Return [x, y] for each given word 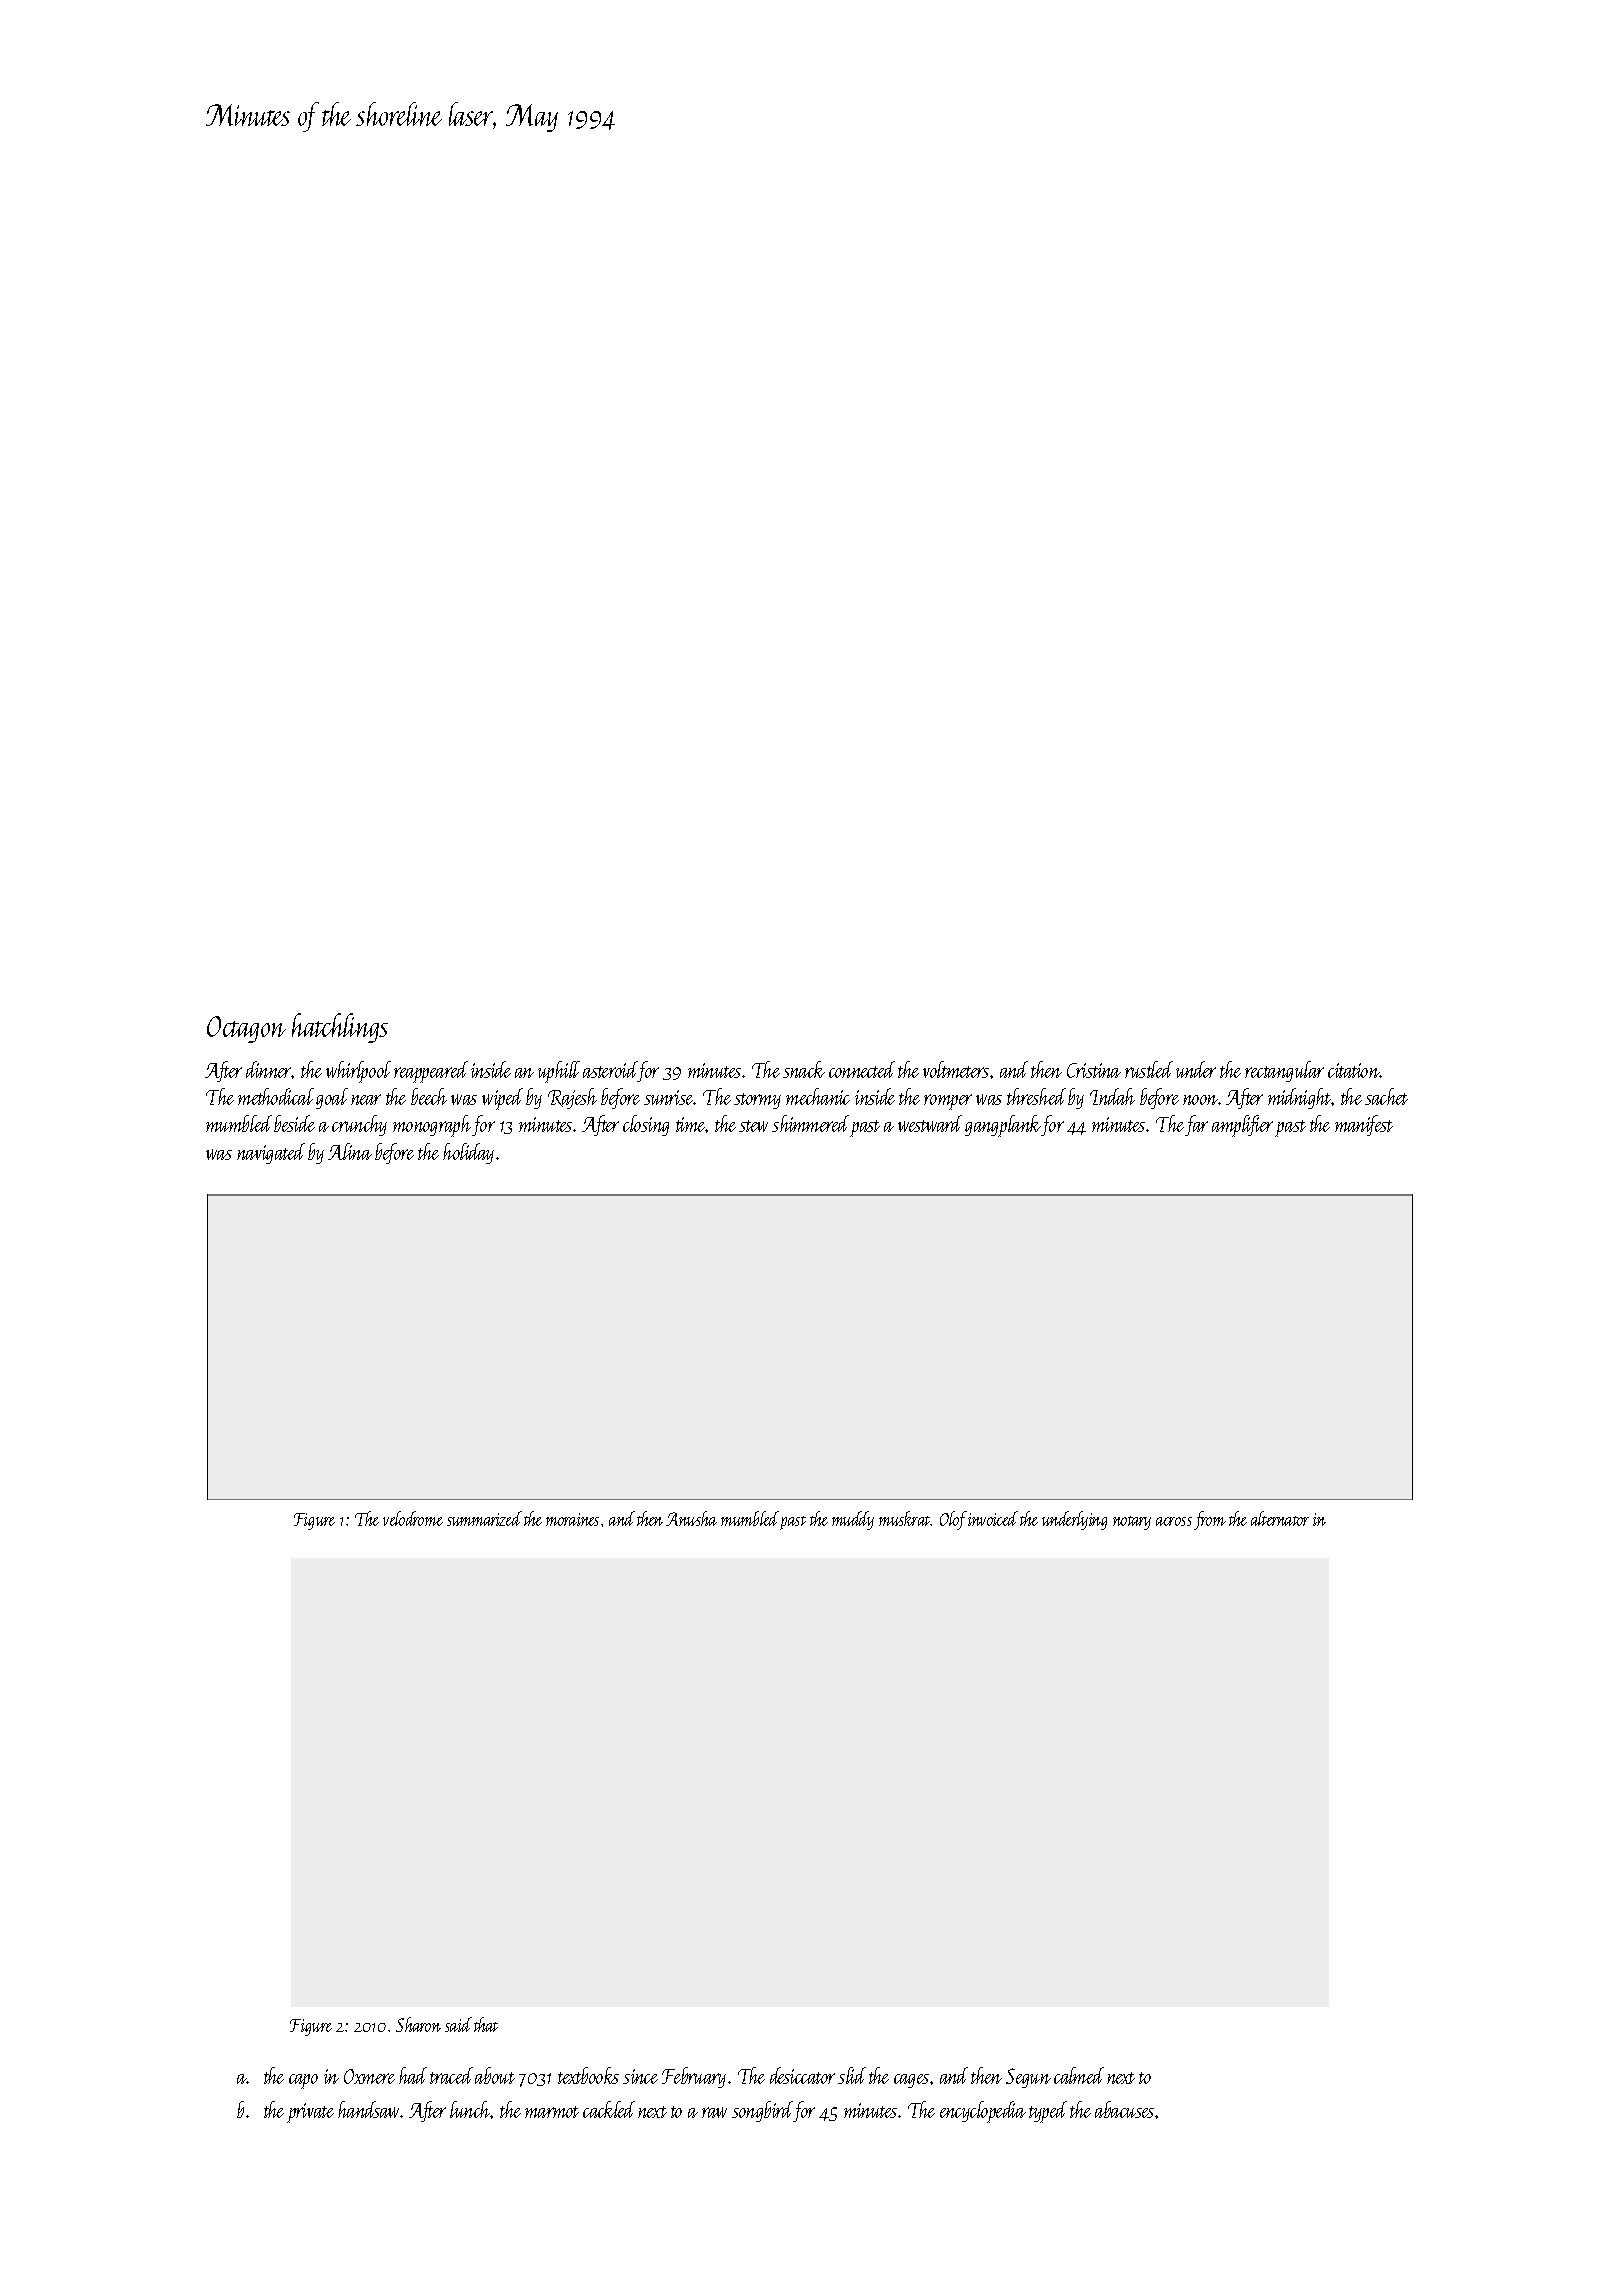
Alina [350, 1151]
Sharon [418, 2024]
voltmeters [956, 1069]
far [1196, 1125]
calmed [1079, 2075]
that [486, 2024]
